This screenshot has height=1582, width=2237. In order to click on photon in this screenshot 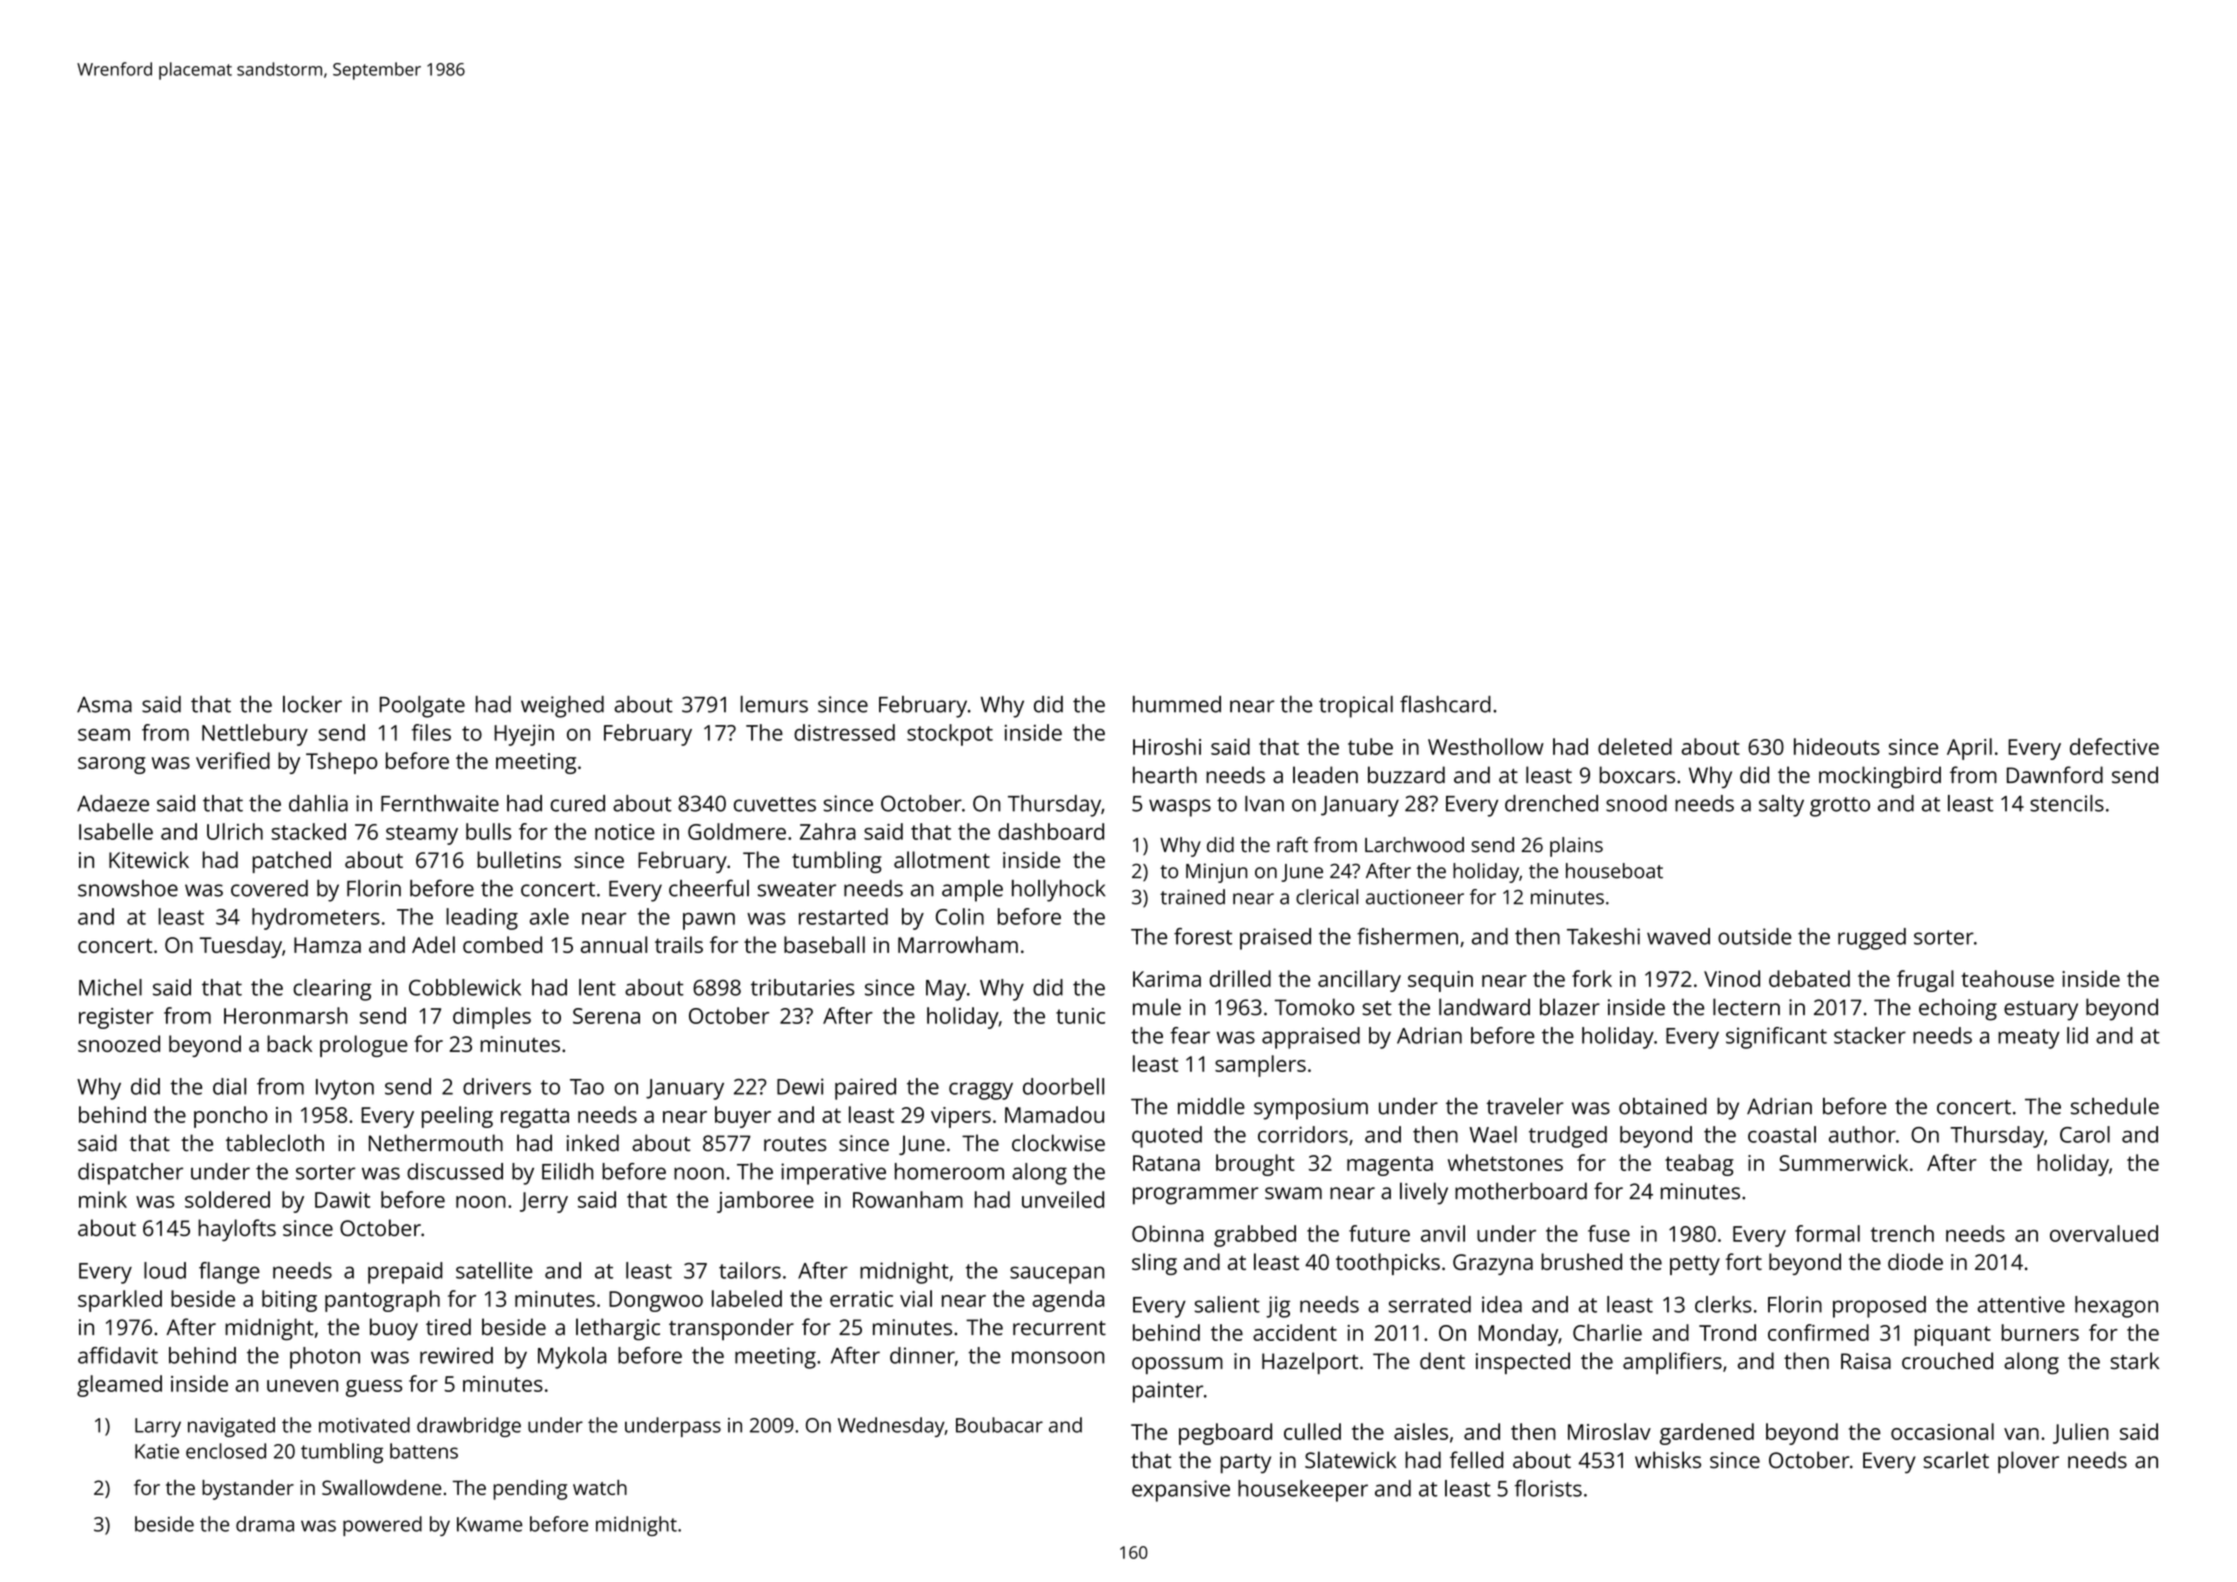, I will do `click(325, 1358)`.
